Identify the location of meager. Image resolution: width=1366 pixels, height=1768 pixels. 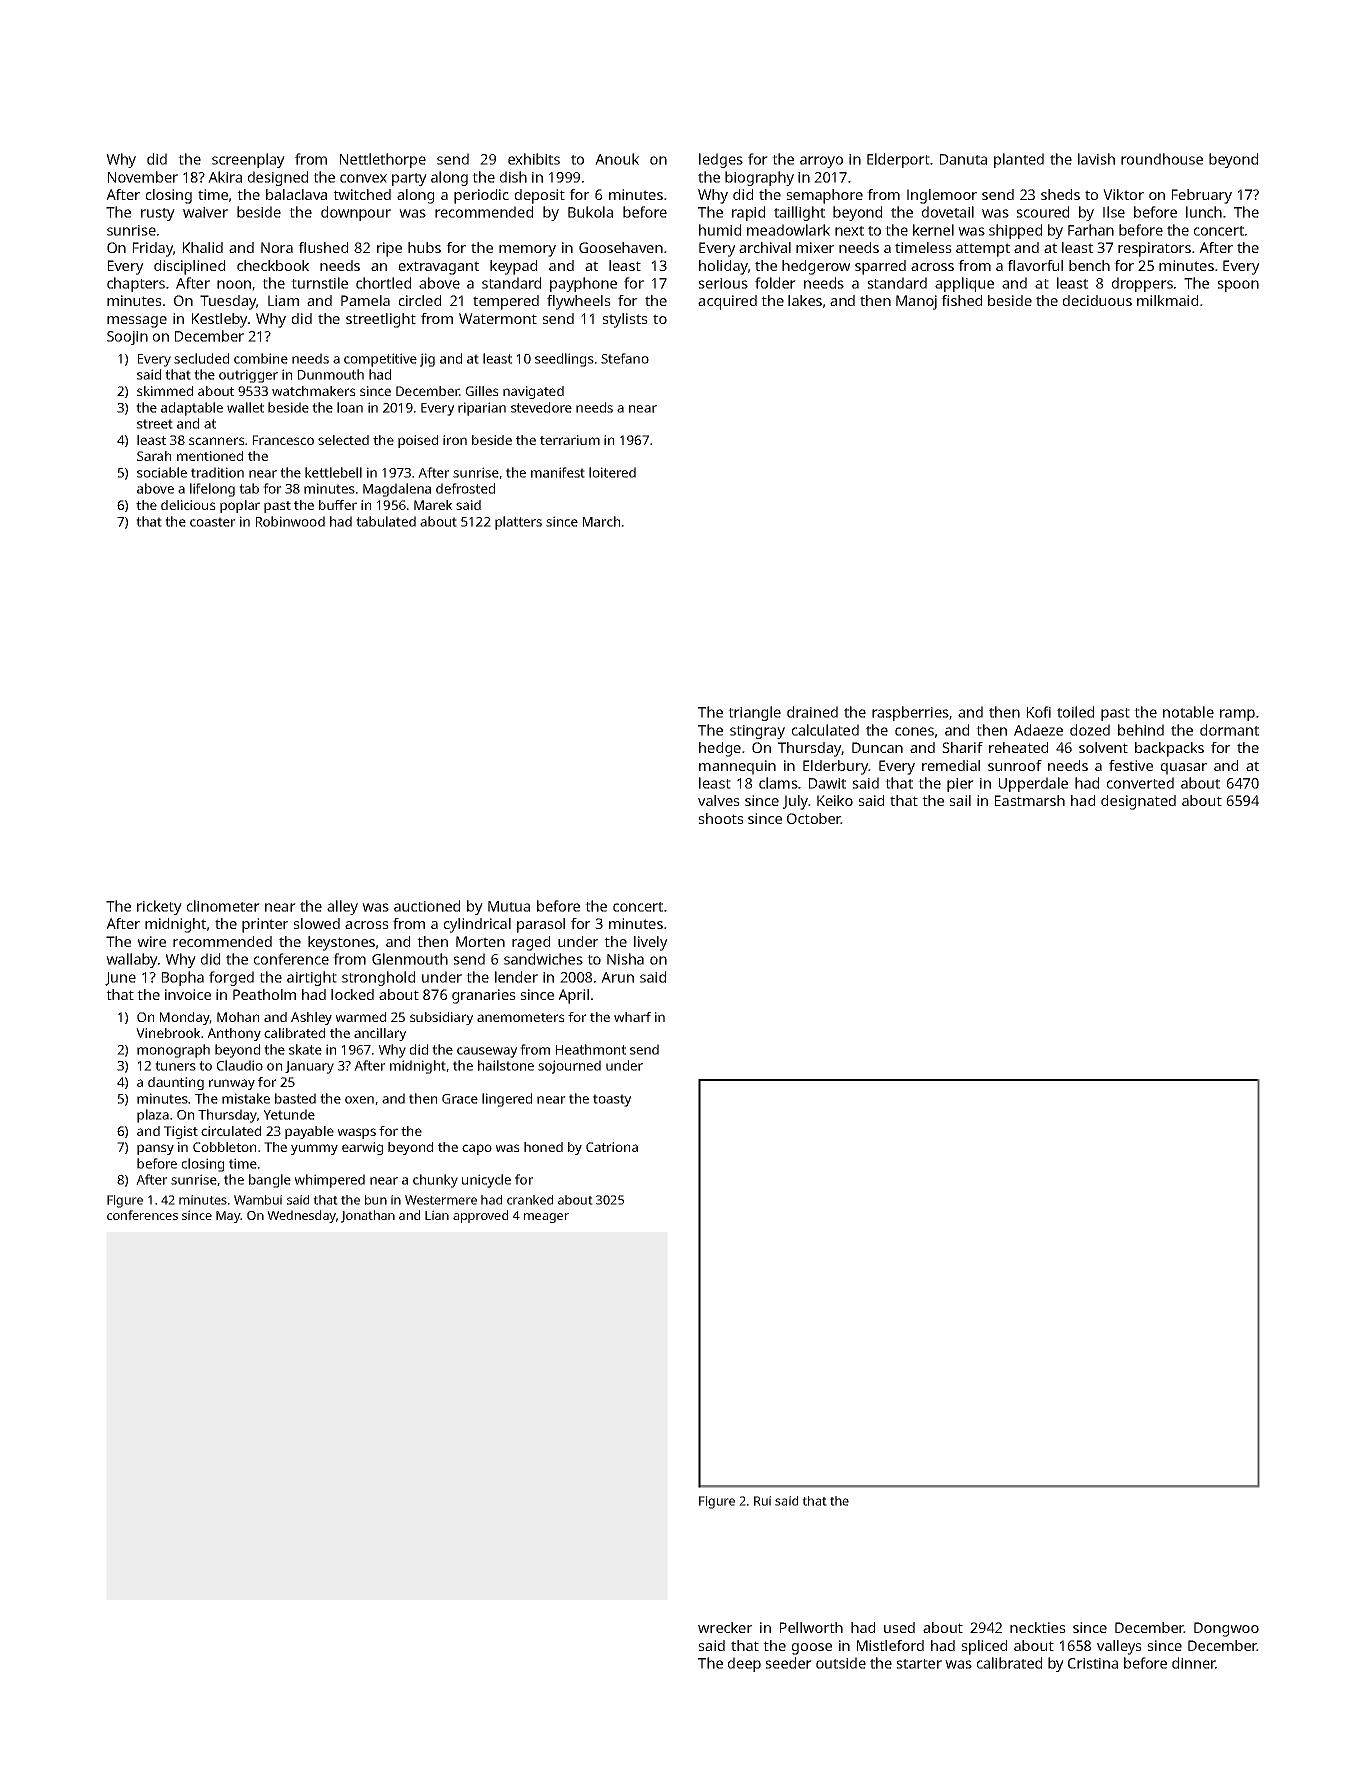
(546, 1218).
